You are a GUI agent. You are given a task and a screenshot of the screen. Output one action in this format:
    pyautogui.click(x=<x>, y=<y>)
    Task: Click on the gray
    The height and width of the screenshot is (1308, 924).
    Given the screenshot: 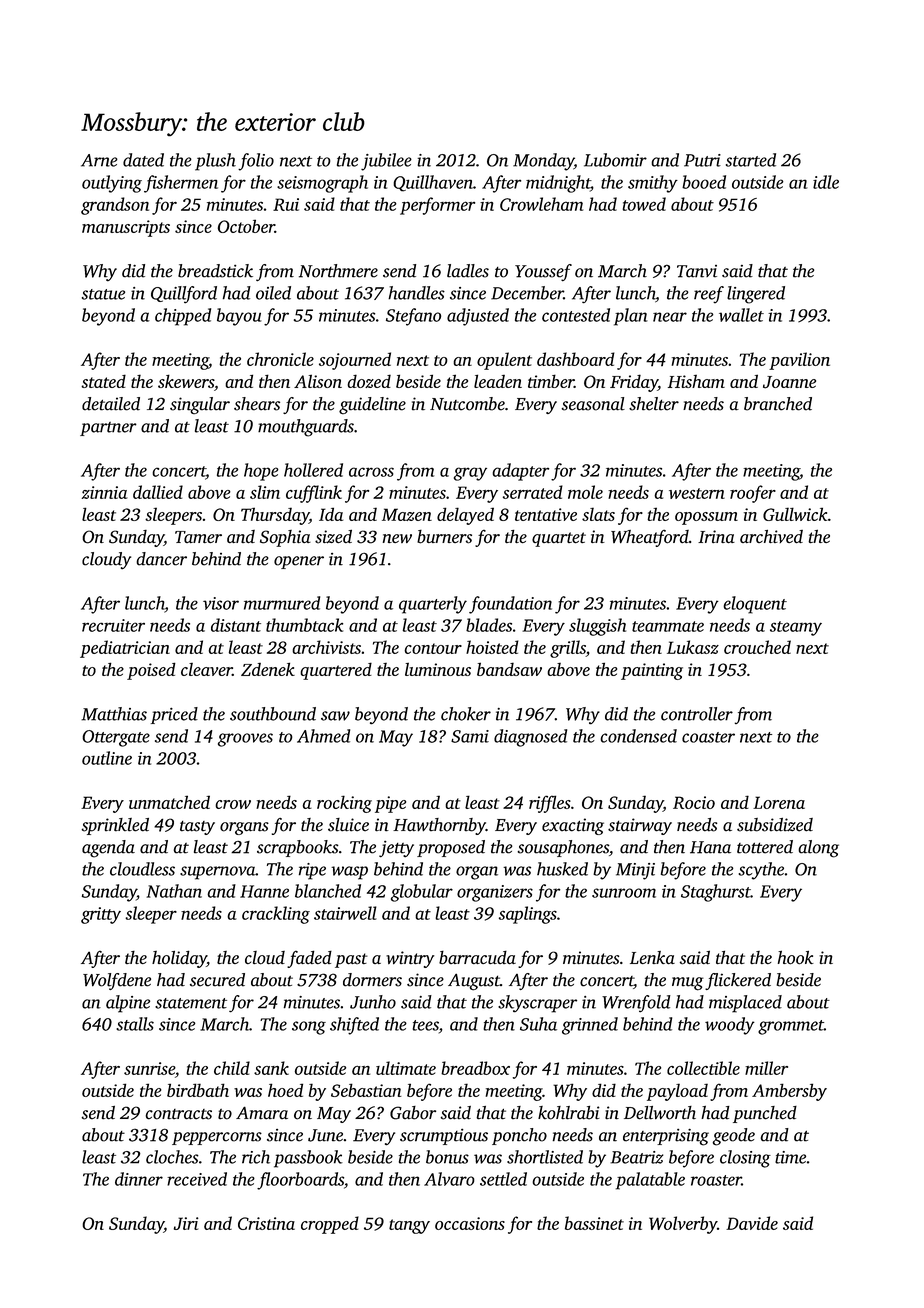 What is the action you would take?
    pyautogui.click(x=470, y=474)
